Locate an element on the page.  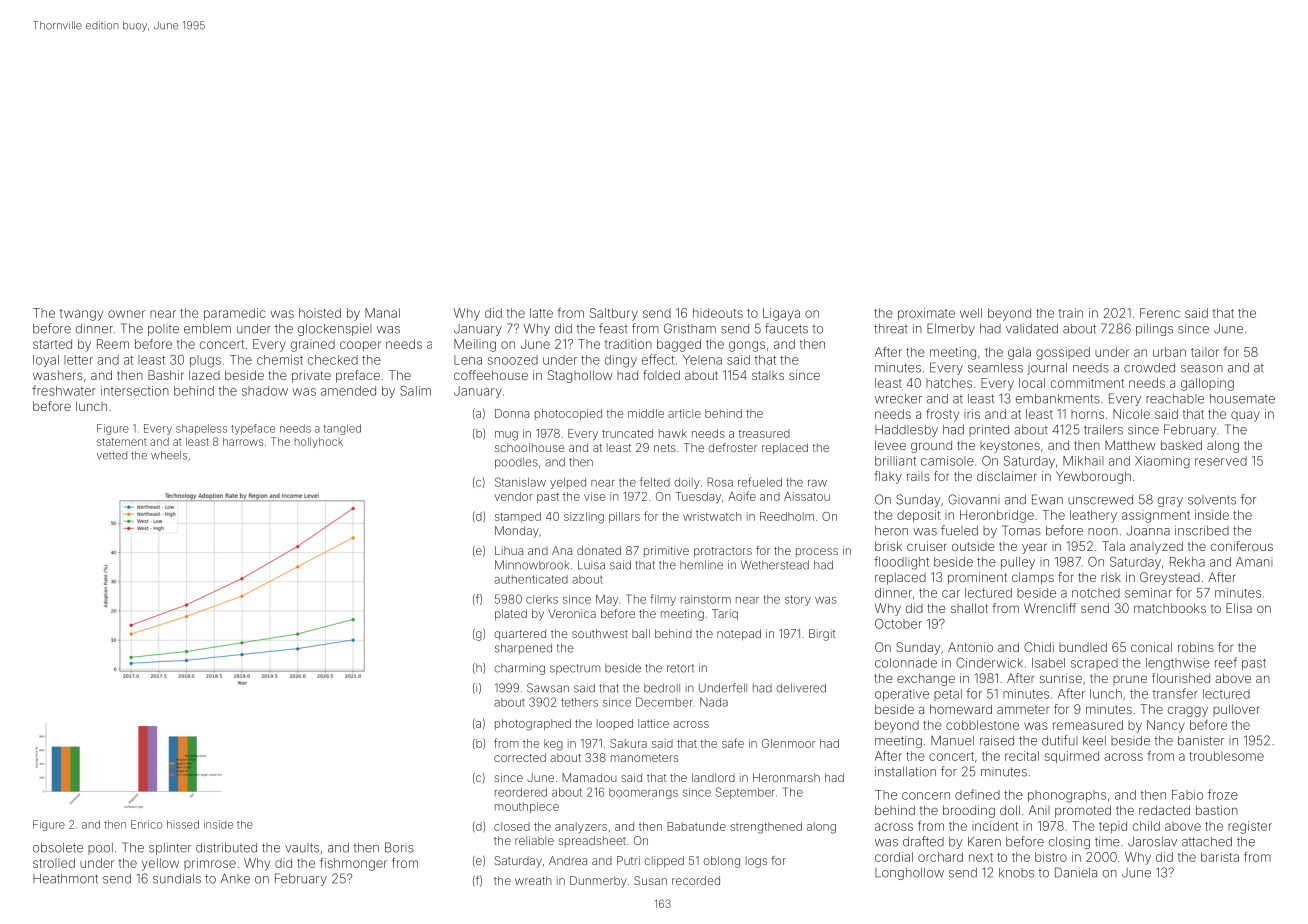
horns is located at coordinates (1087, 414).
